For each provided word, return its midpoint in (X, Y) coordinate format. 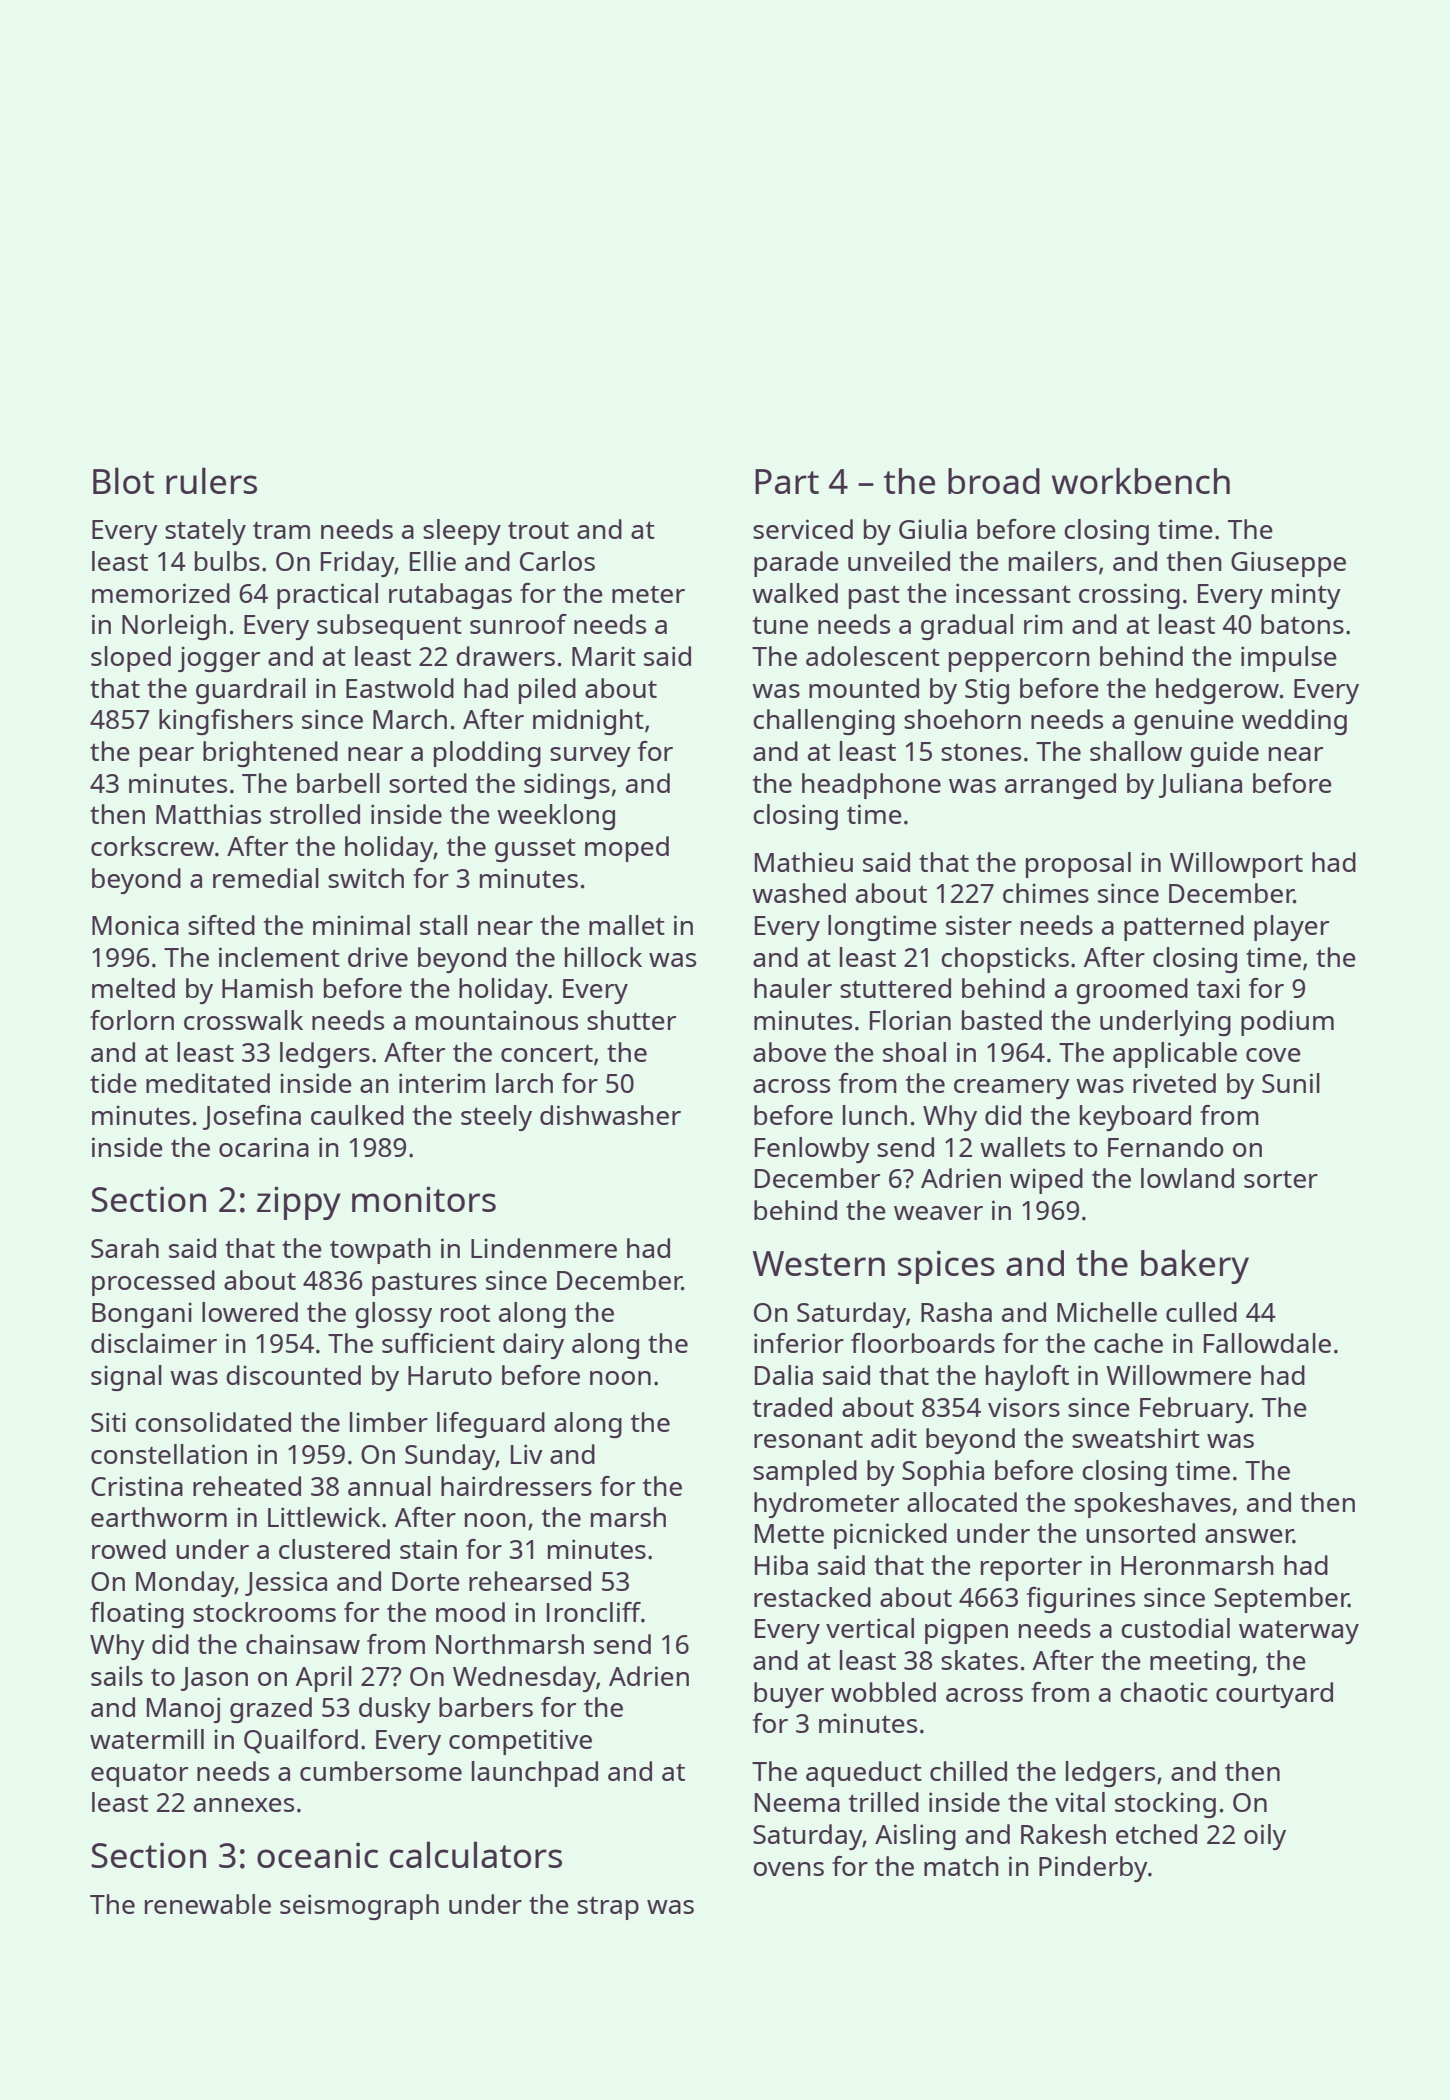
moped (627, 849)
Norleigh (174, 627)
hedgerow (1217, 691)
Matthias (208, 814)
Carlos (557, 561)
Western (819, 1263)
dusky (395, 1710)
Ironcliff (594, 1612)
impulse (1289, 659)
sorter (1281, 1179)
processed (153, 1283)
